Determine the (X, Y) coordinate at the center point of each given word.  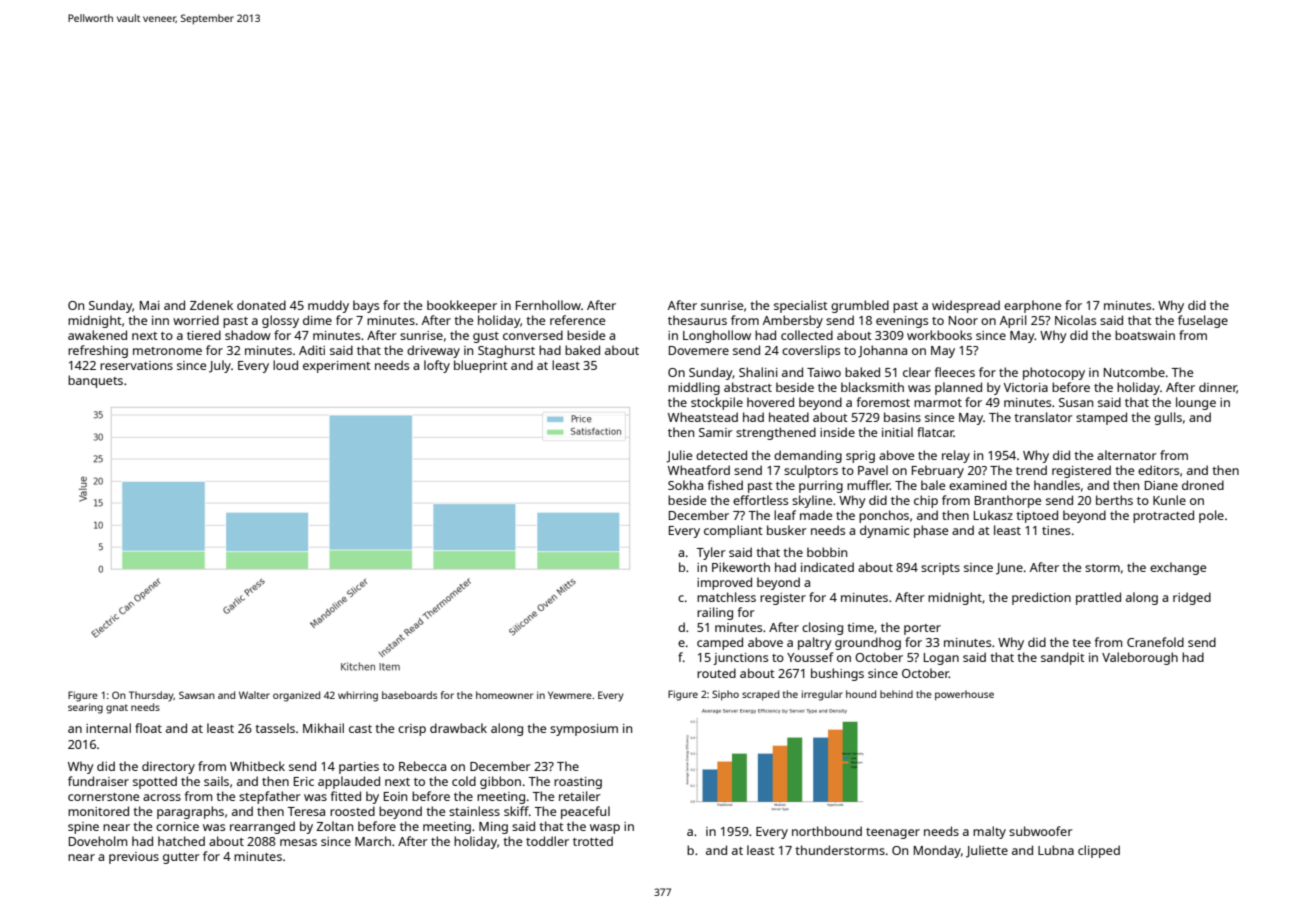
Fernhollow (548, 305)
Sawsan (197, 695)
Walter (254, 695)
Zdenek (211, 305)
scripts (940, 569)
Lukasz (993, 515)
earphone (1032, 306)
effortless (760, 500)
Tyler (711, 553)
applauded (349, 782)
